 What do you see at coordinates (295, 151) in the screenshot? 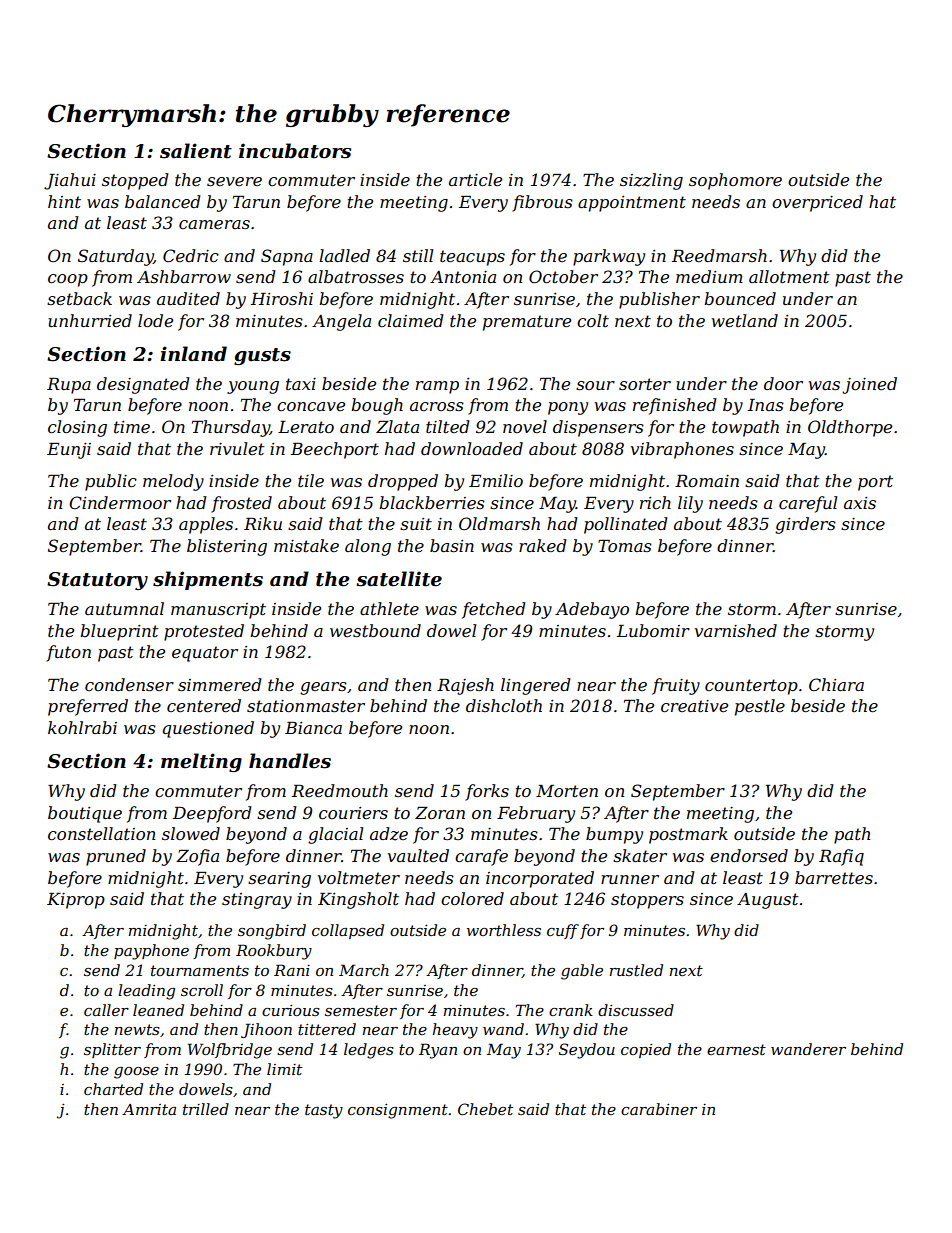
I see `incubators` at bounding box center [295, 151].
